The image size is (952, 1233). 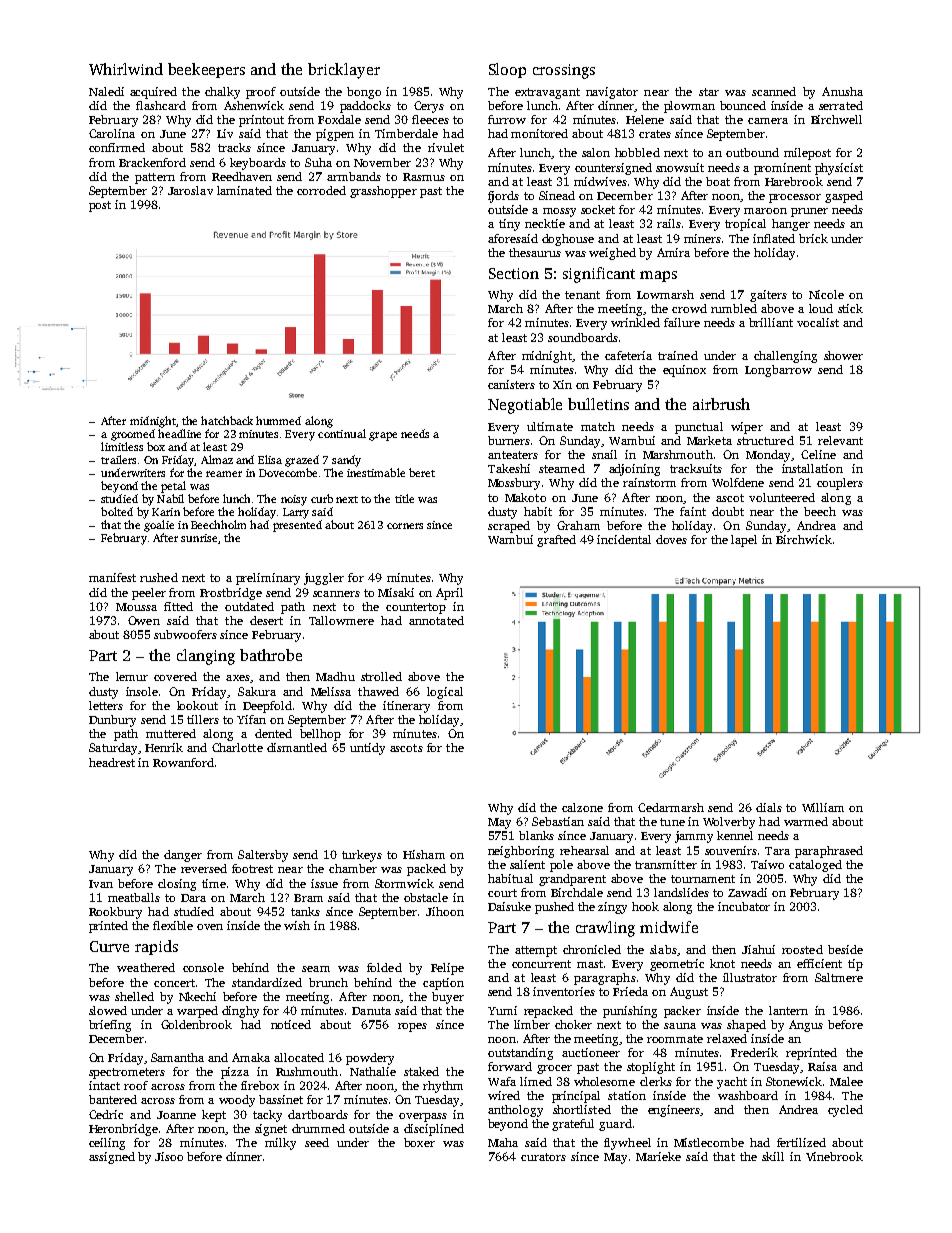 I want to click on assigned, so click(x=112, y=1158).
